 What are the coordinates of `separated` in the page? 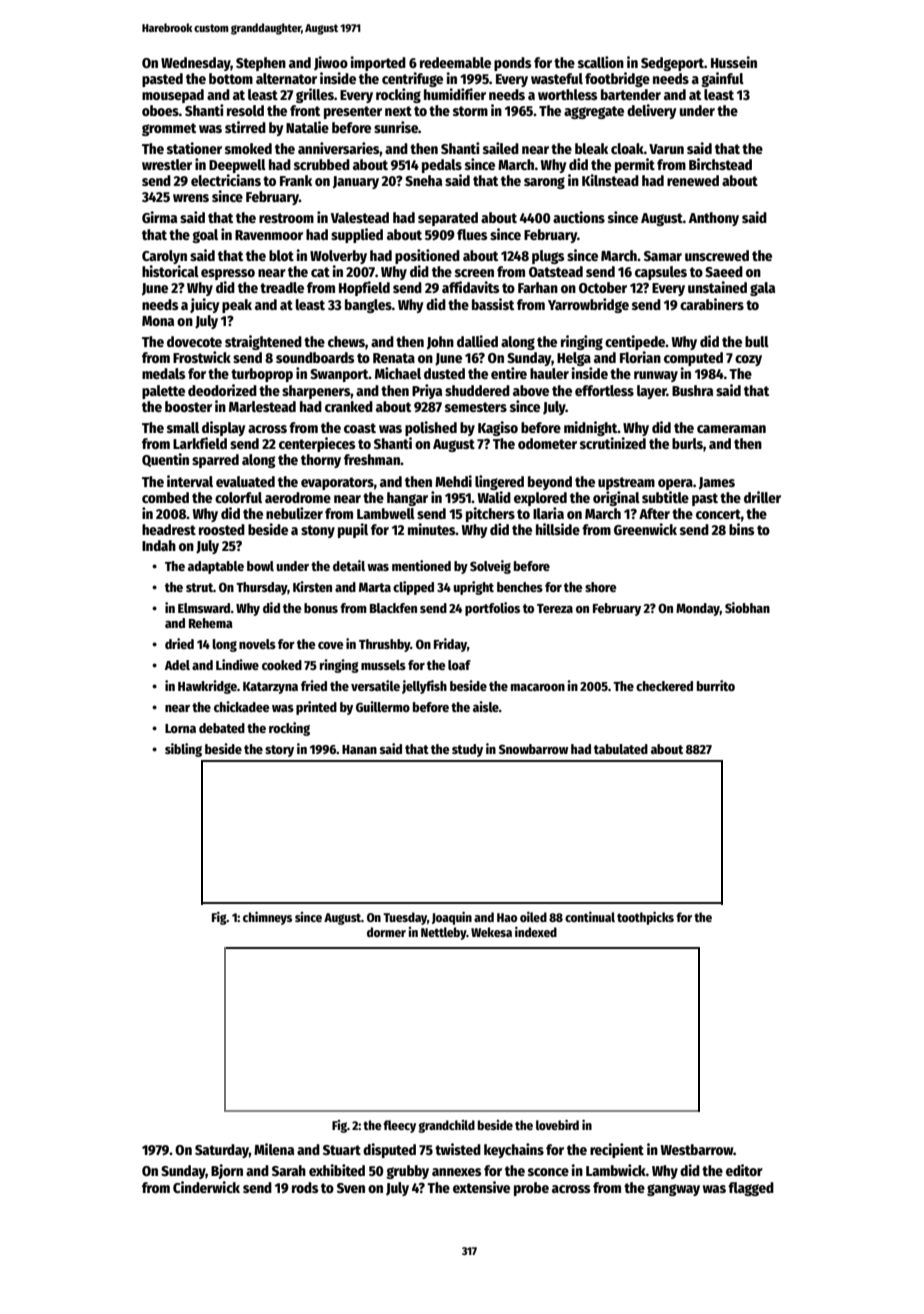 It's located at (448, 219).
